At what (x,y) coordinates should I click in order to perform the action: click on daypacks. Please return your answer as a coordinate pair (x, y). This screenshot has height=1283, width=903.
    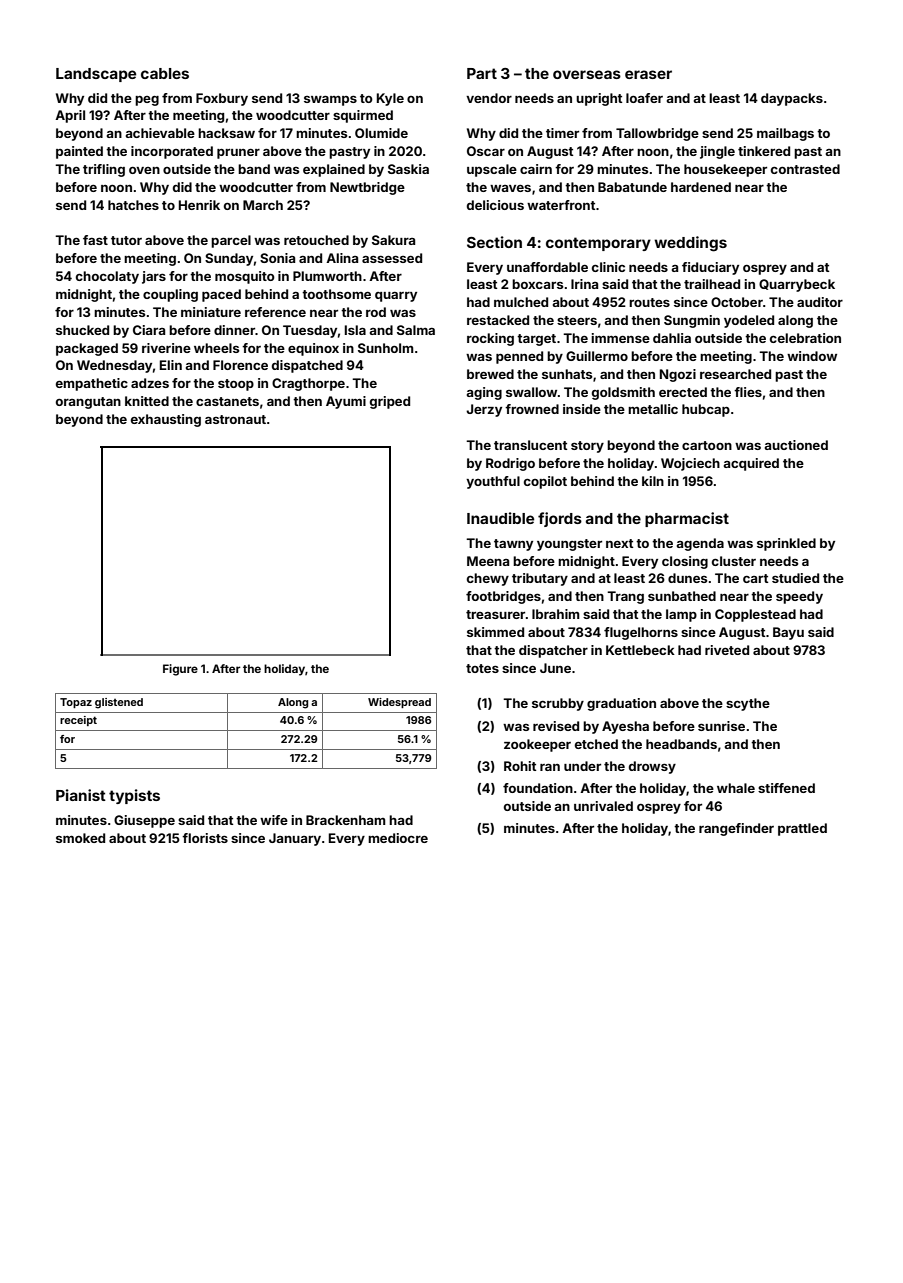
    Looking at the image, I should click on (792, 99).
